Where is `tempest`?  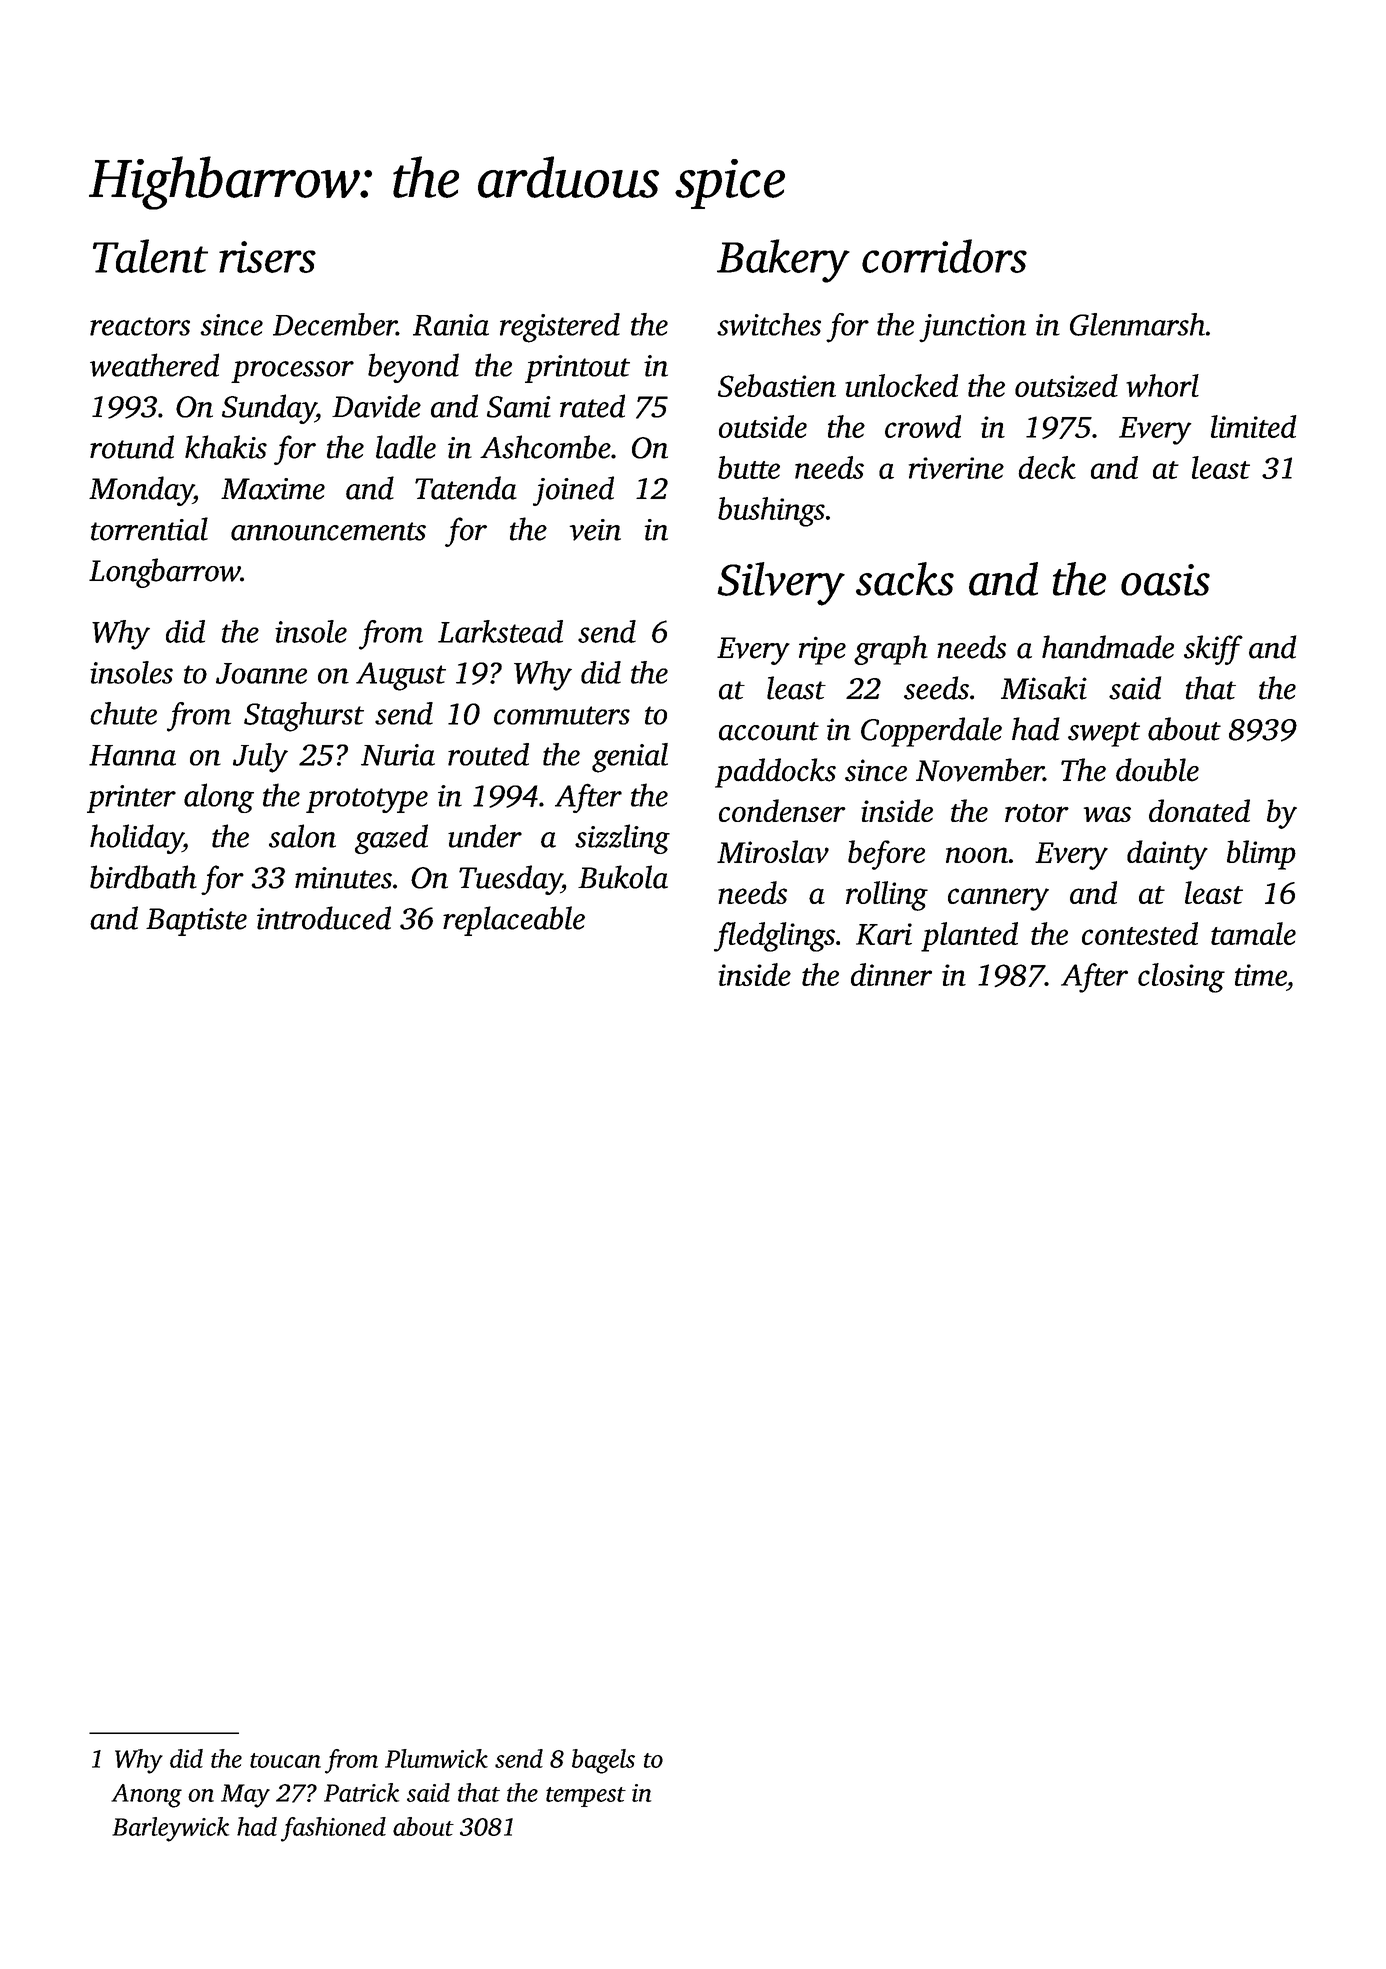
tempest is located at coordinates (586, 1797).
